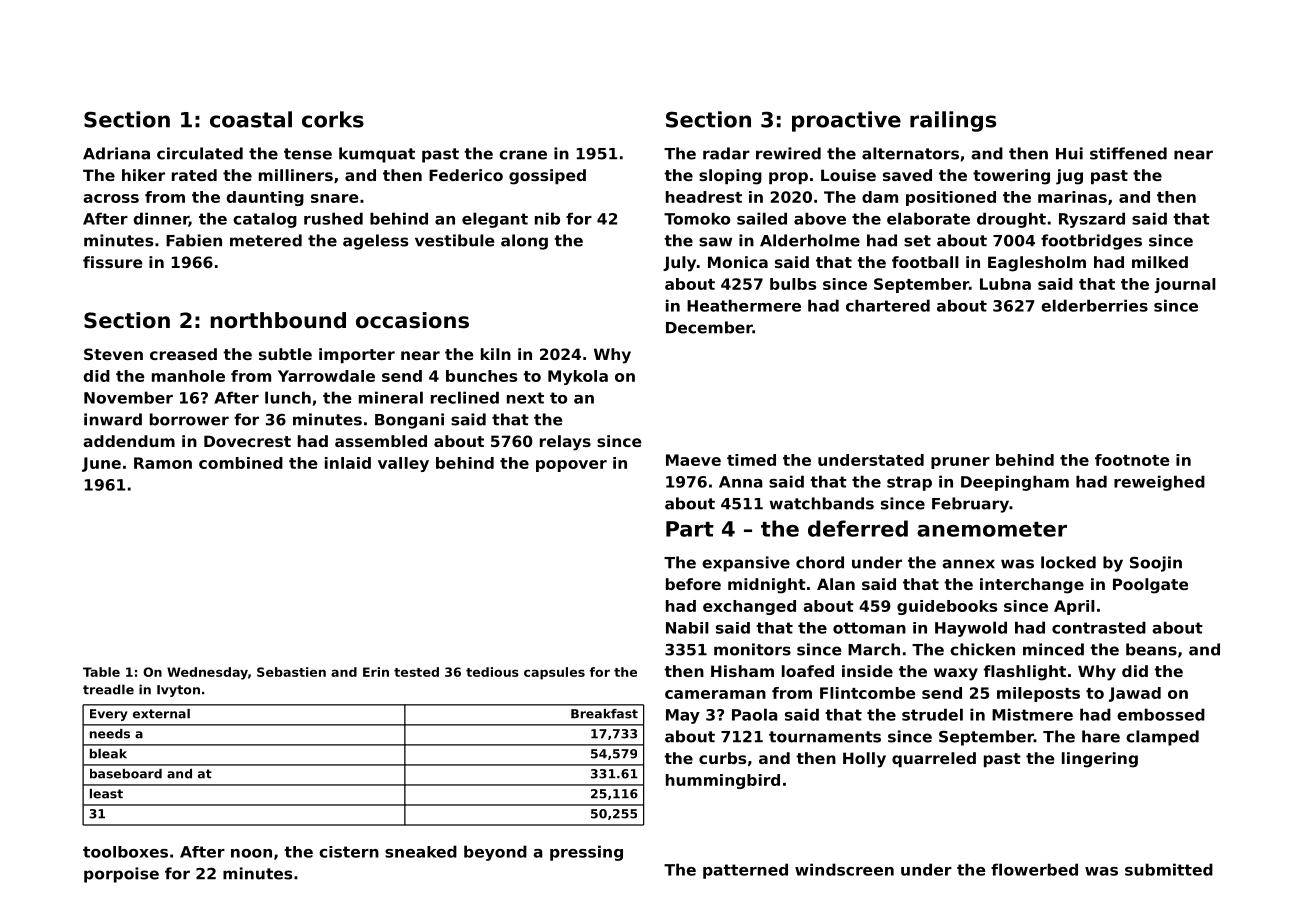 Image resolution: width=1308 pixels, height=924 pixels. Describe the element at coordinates (333, 119) in the page. I see `corks` at that location.
